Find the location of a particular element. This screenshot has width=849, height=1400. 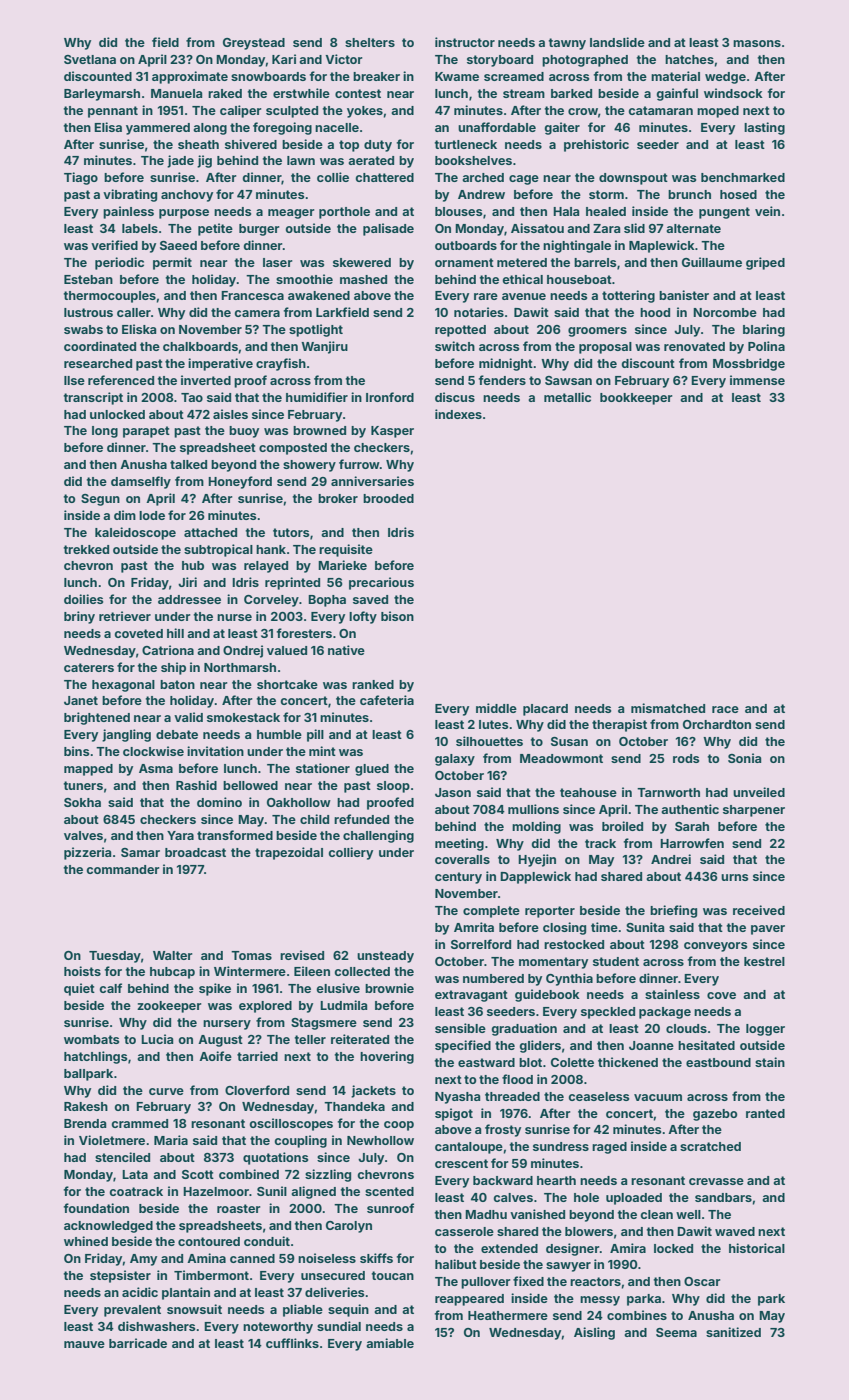

tawny is located at coordinates (567, 44).
